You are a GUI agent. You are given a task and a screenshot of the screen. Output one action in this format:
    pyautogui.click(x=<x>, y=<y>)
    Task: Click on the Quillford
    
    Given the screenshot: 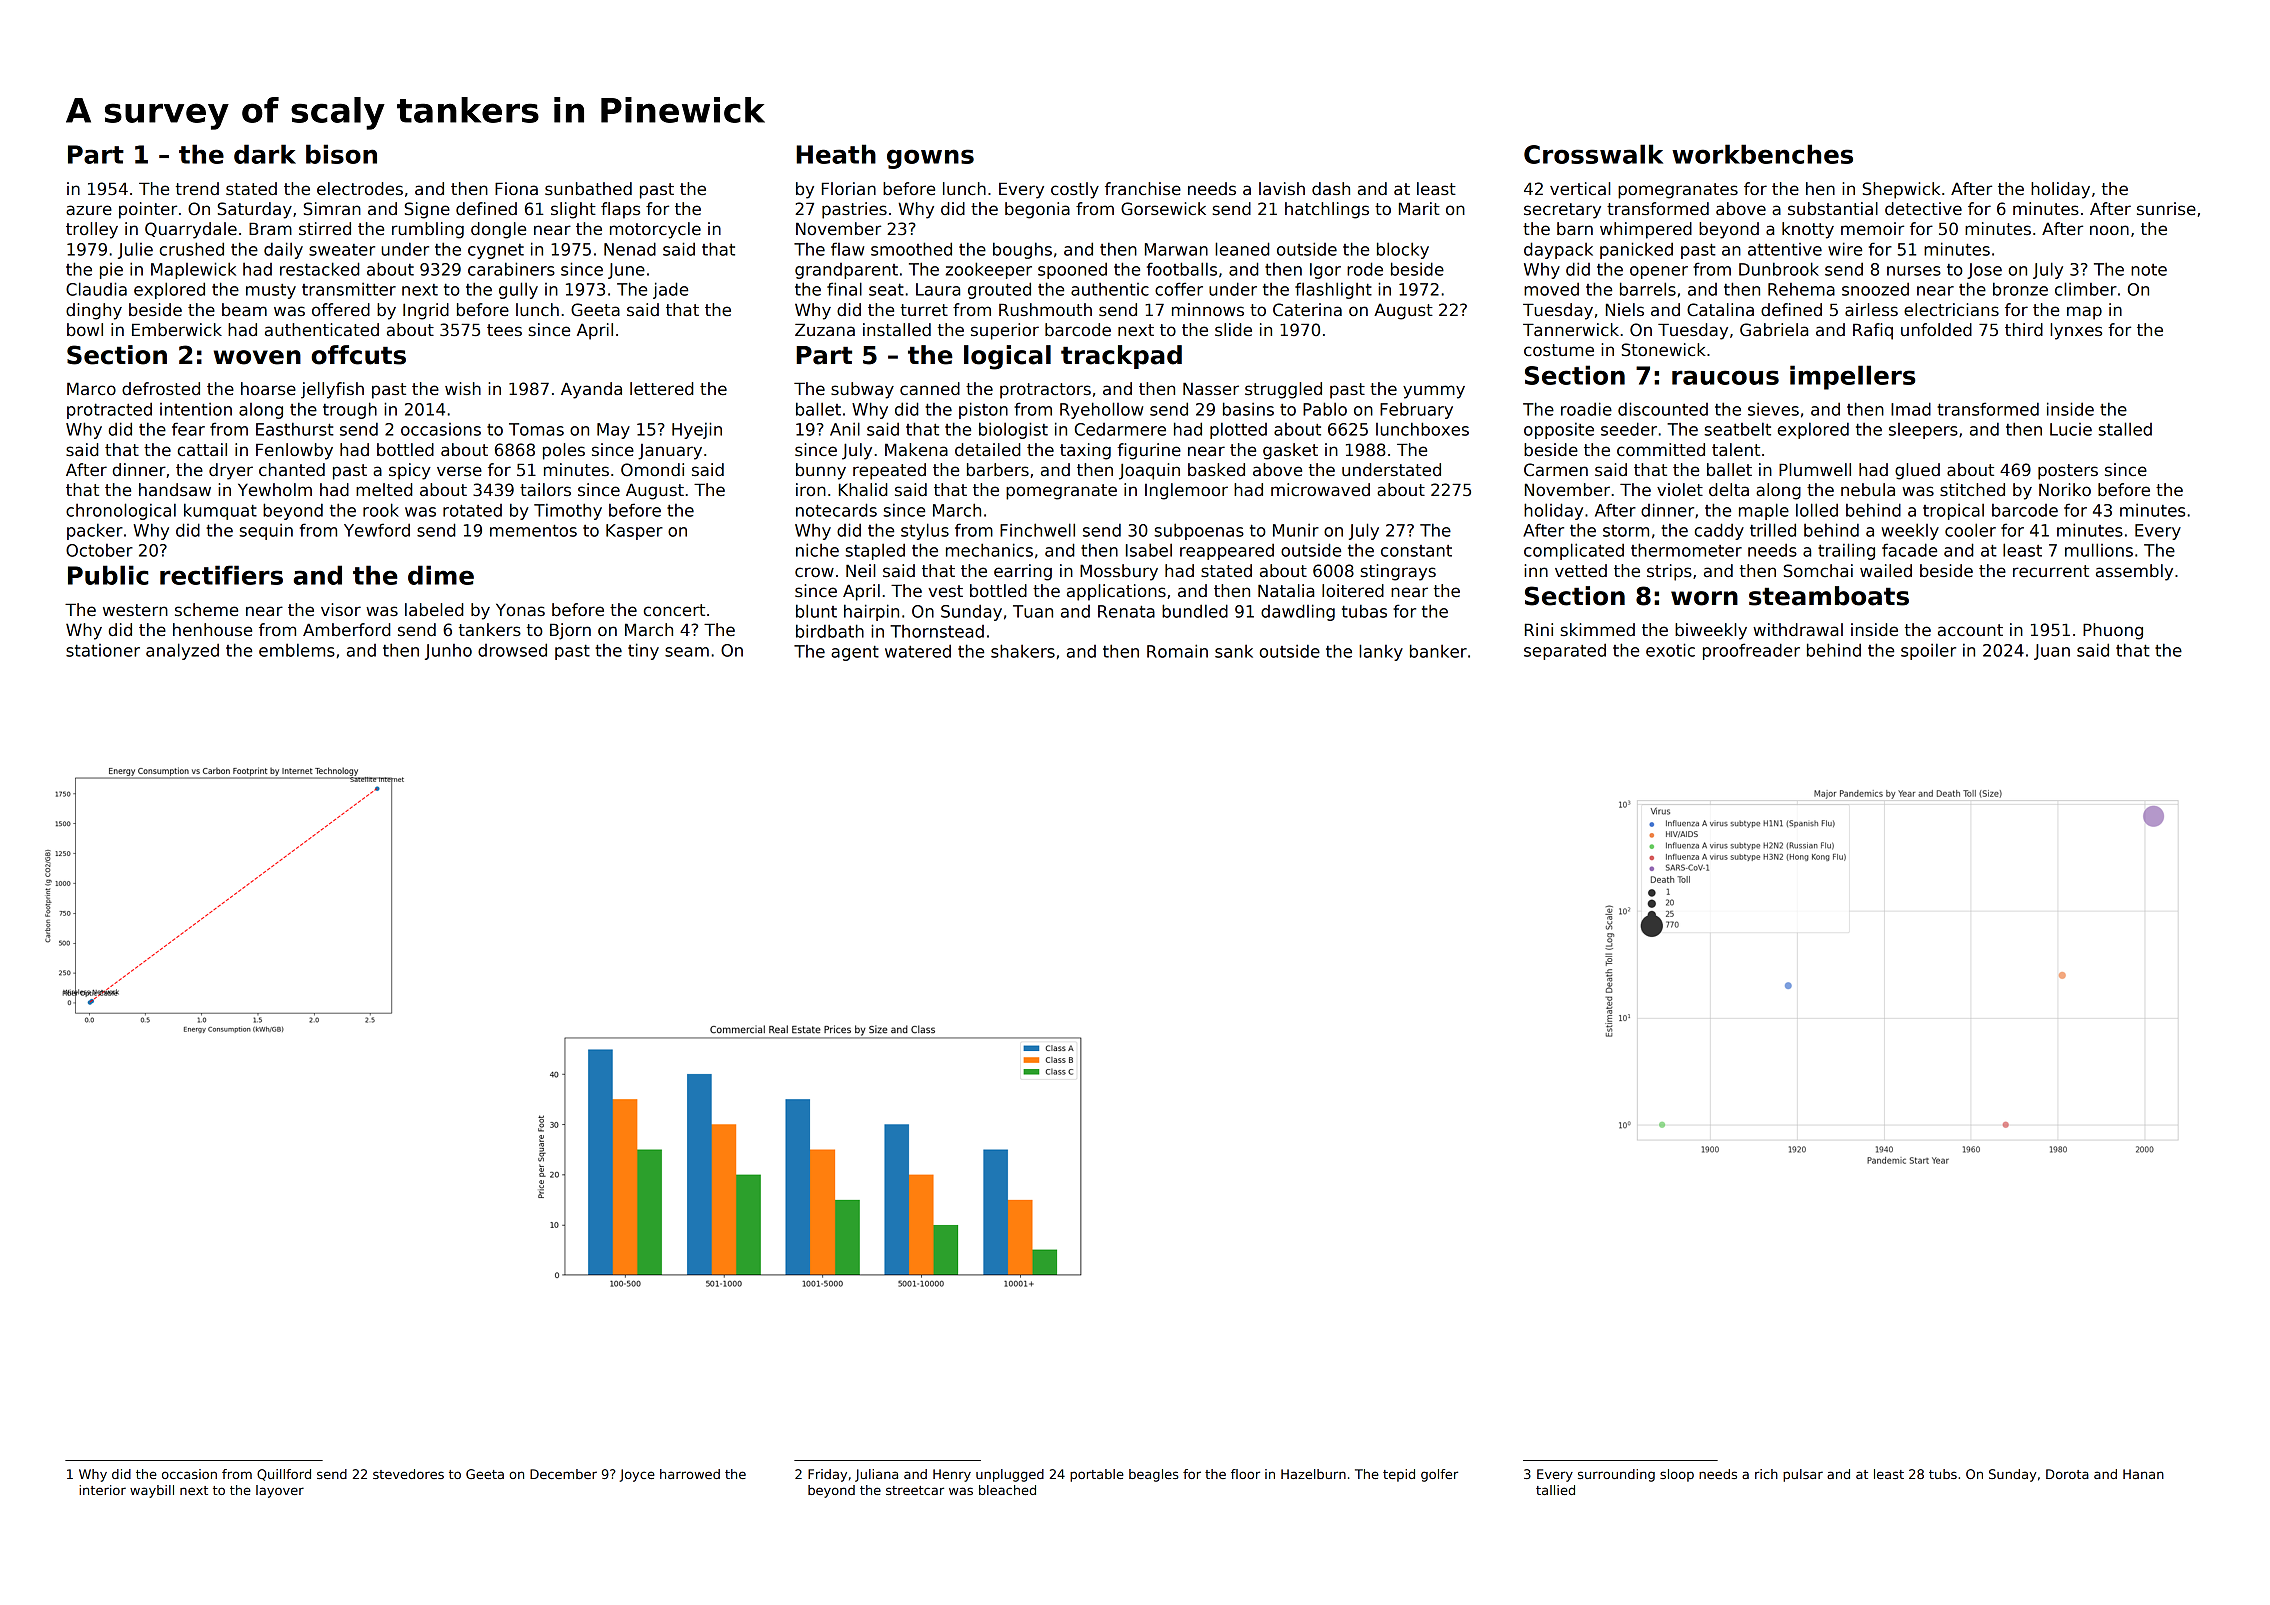 What is the action you would take?
    pyautogui.click(x=284, y=1475)
